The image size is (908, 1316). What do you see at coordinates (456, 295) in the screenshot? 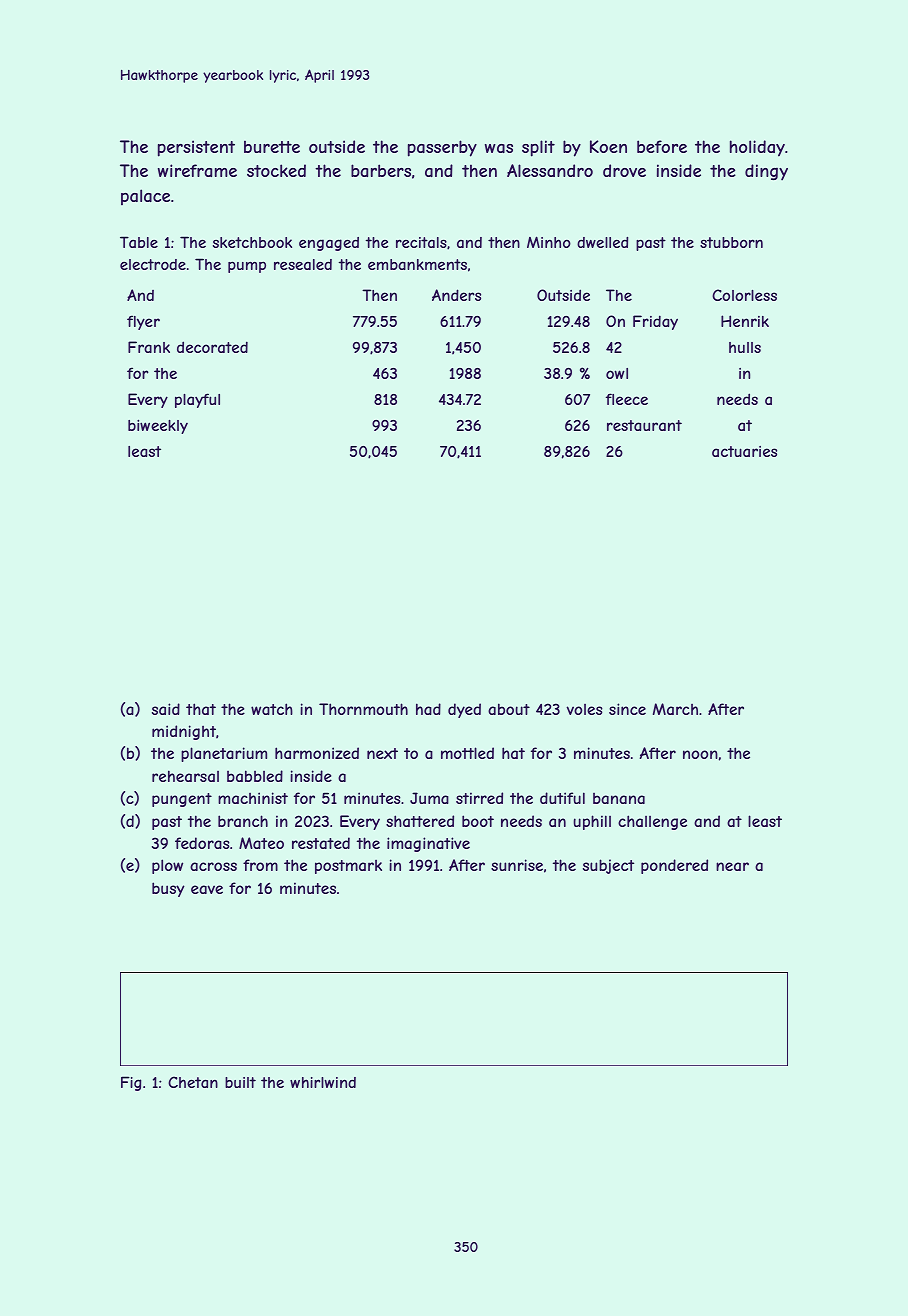
I see `Anders` at bounding box center [456, 295].
